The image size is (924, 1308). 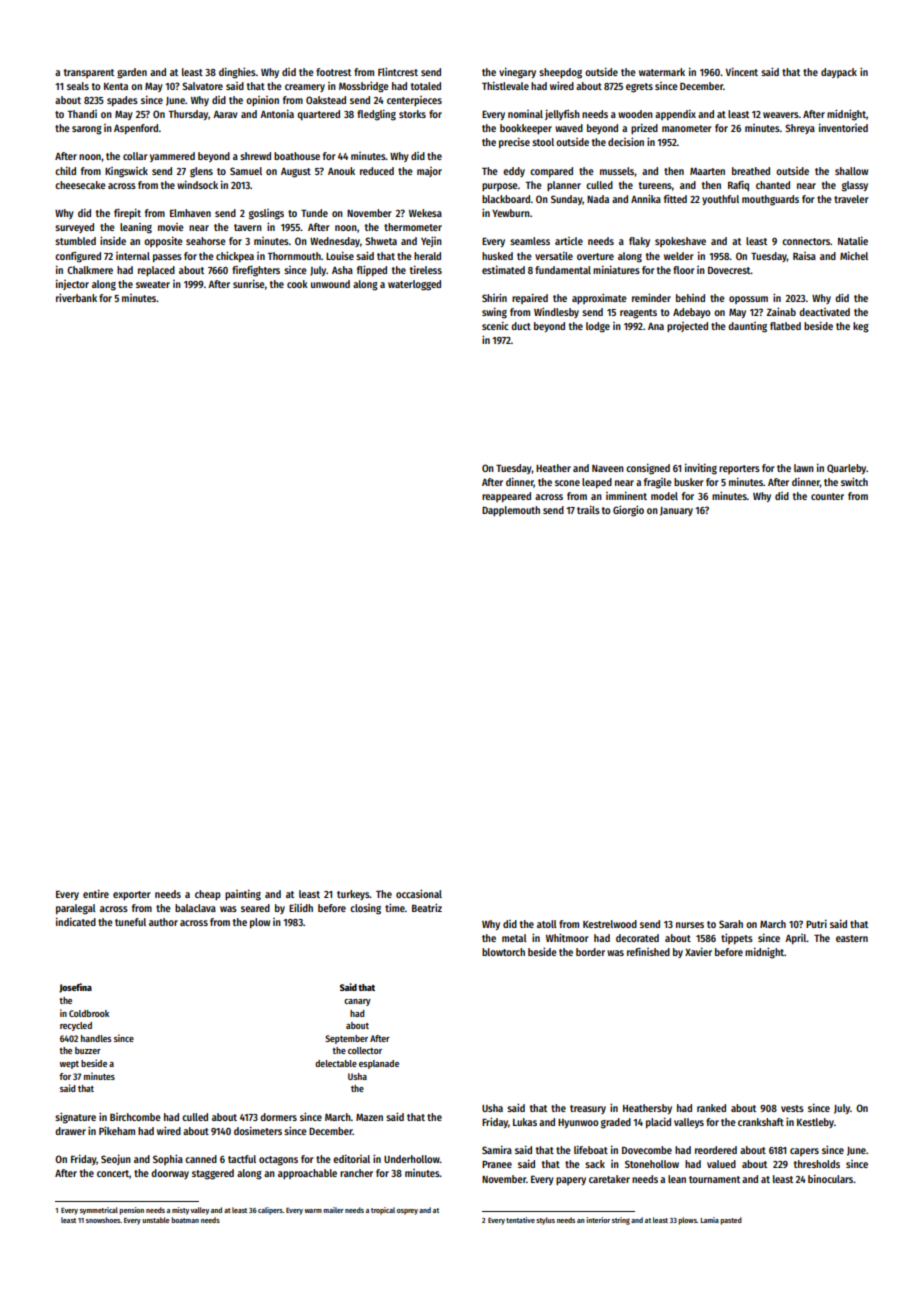 What do you see at coordinates (506, 497) in the screenshot?
I see `reappeared` at bounding box center [506, 497].
